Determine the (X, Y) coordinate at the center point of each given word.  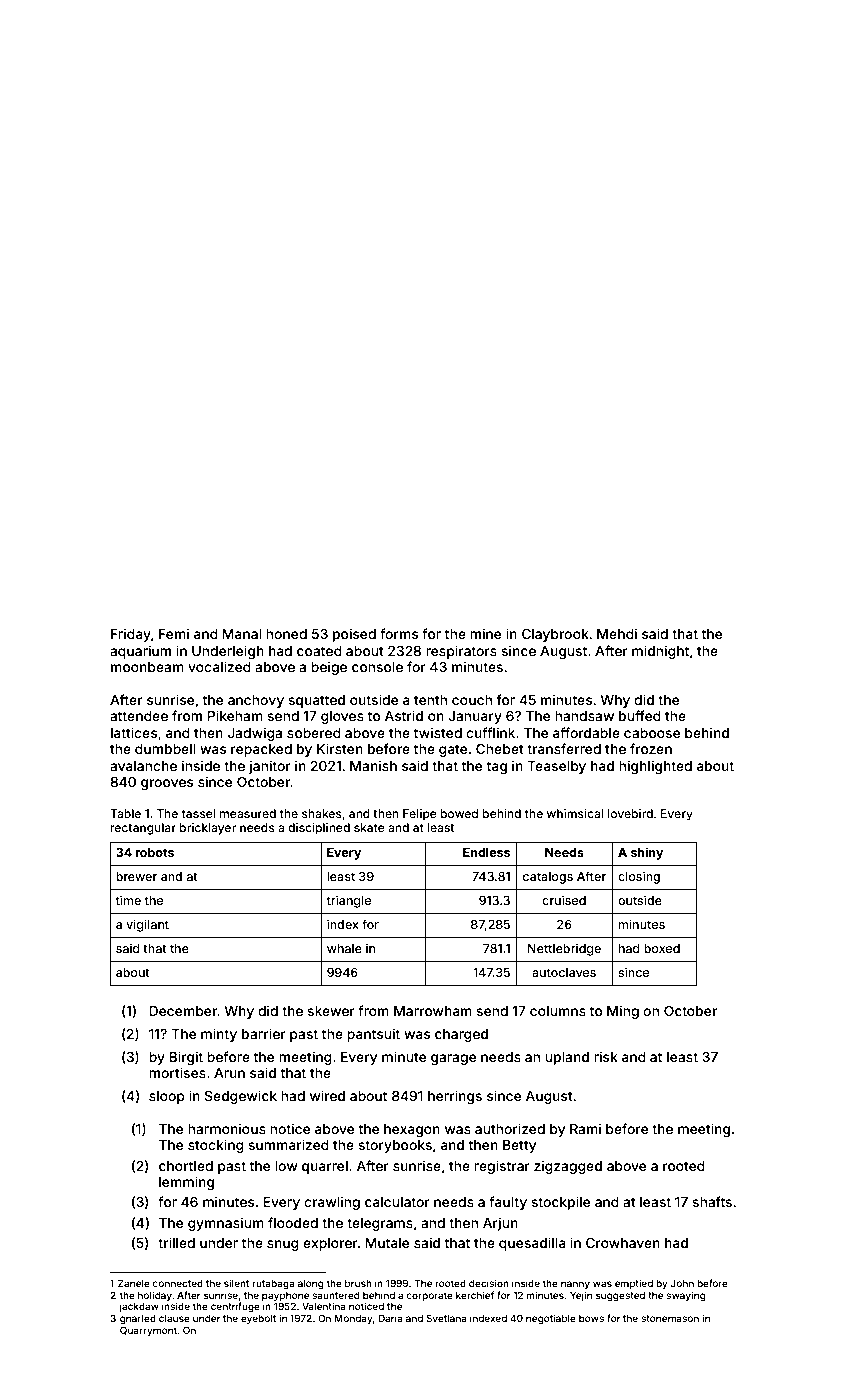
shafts (712, 1201)
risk (606, 1056)
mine (485, 633)
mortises (177, 1072)
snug (283, 1245)
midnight (660, 652)
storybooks (395, 1146)
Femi (174, 633)
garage (453, 1059)
